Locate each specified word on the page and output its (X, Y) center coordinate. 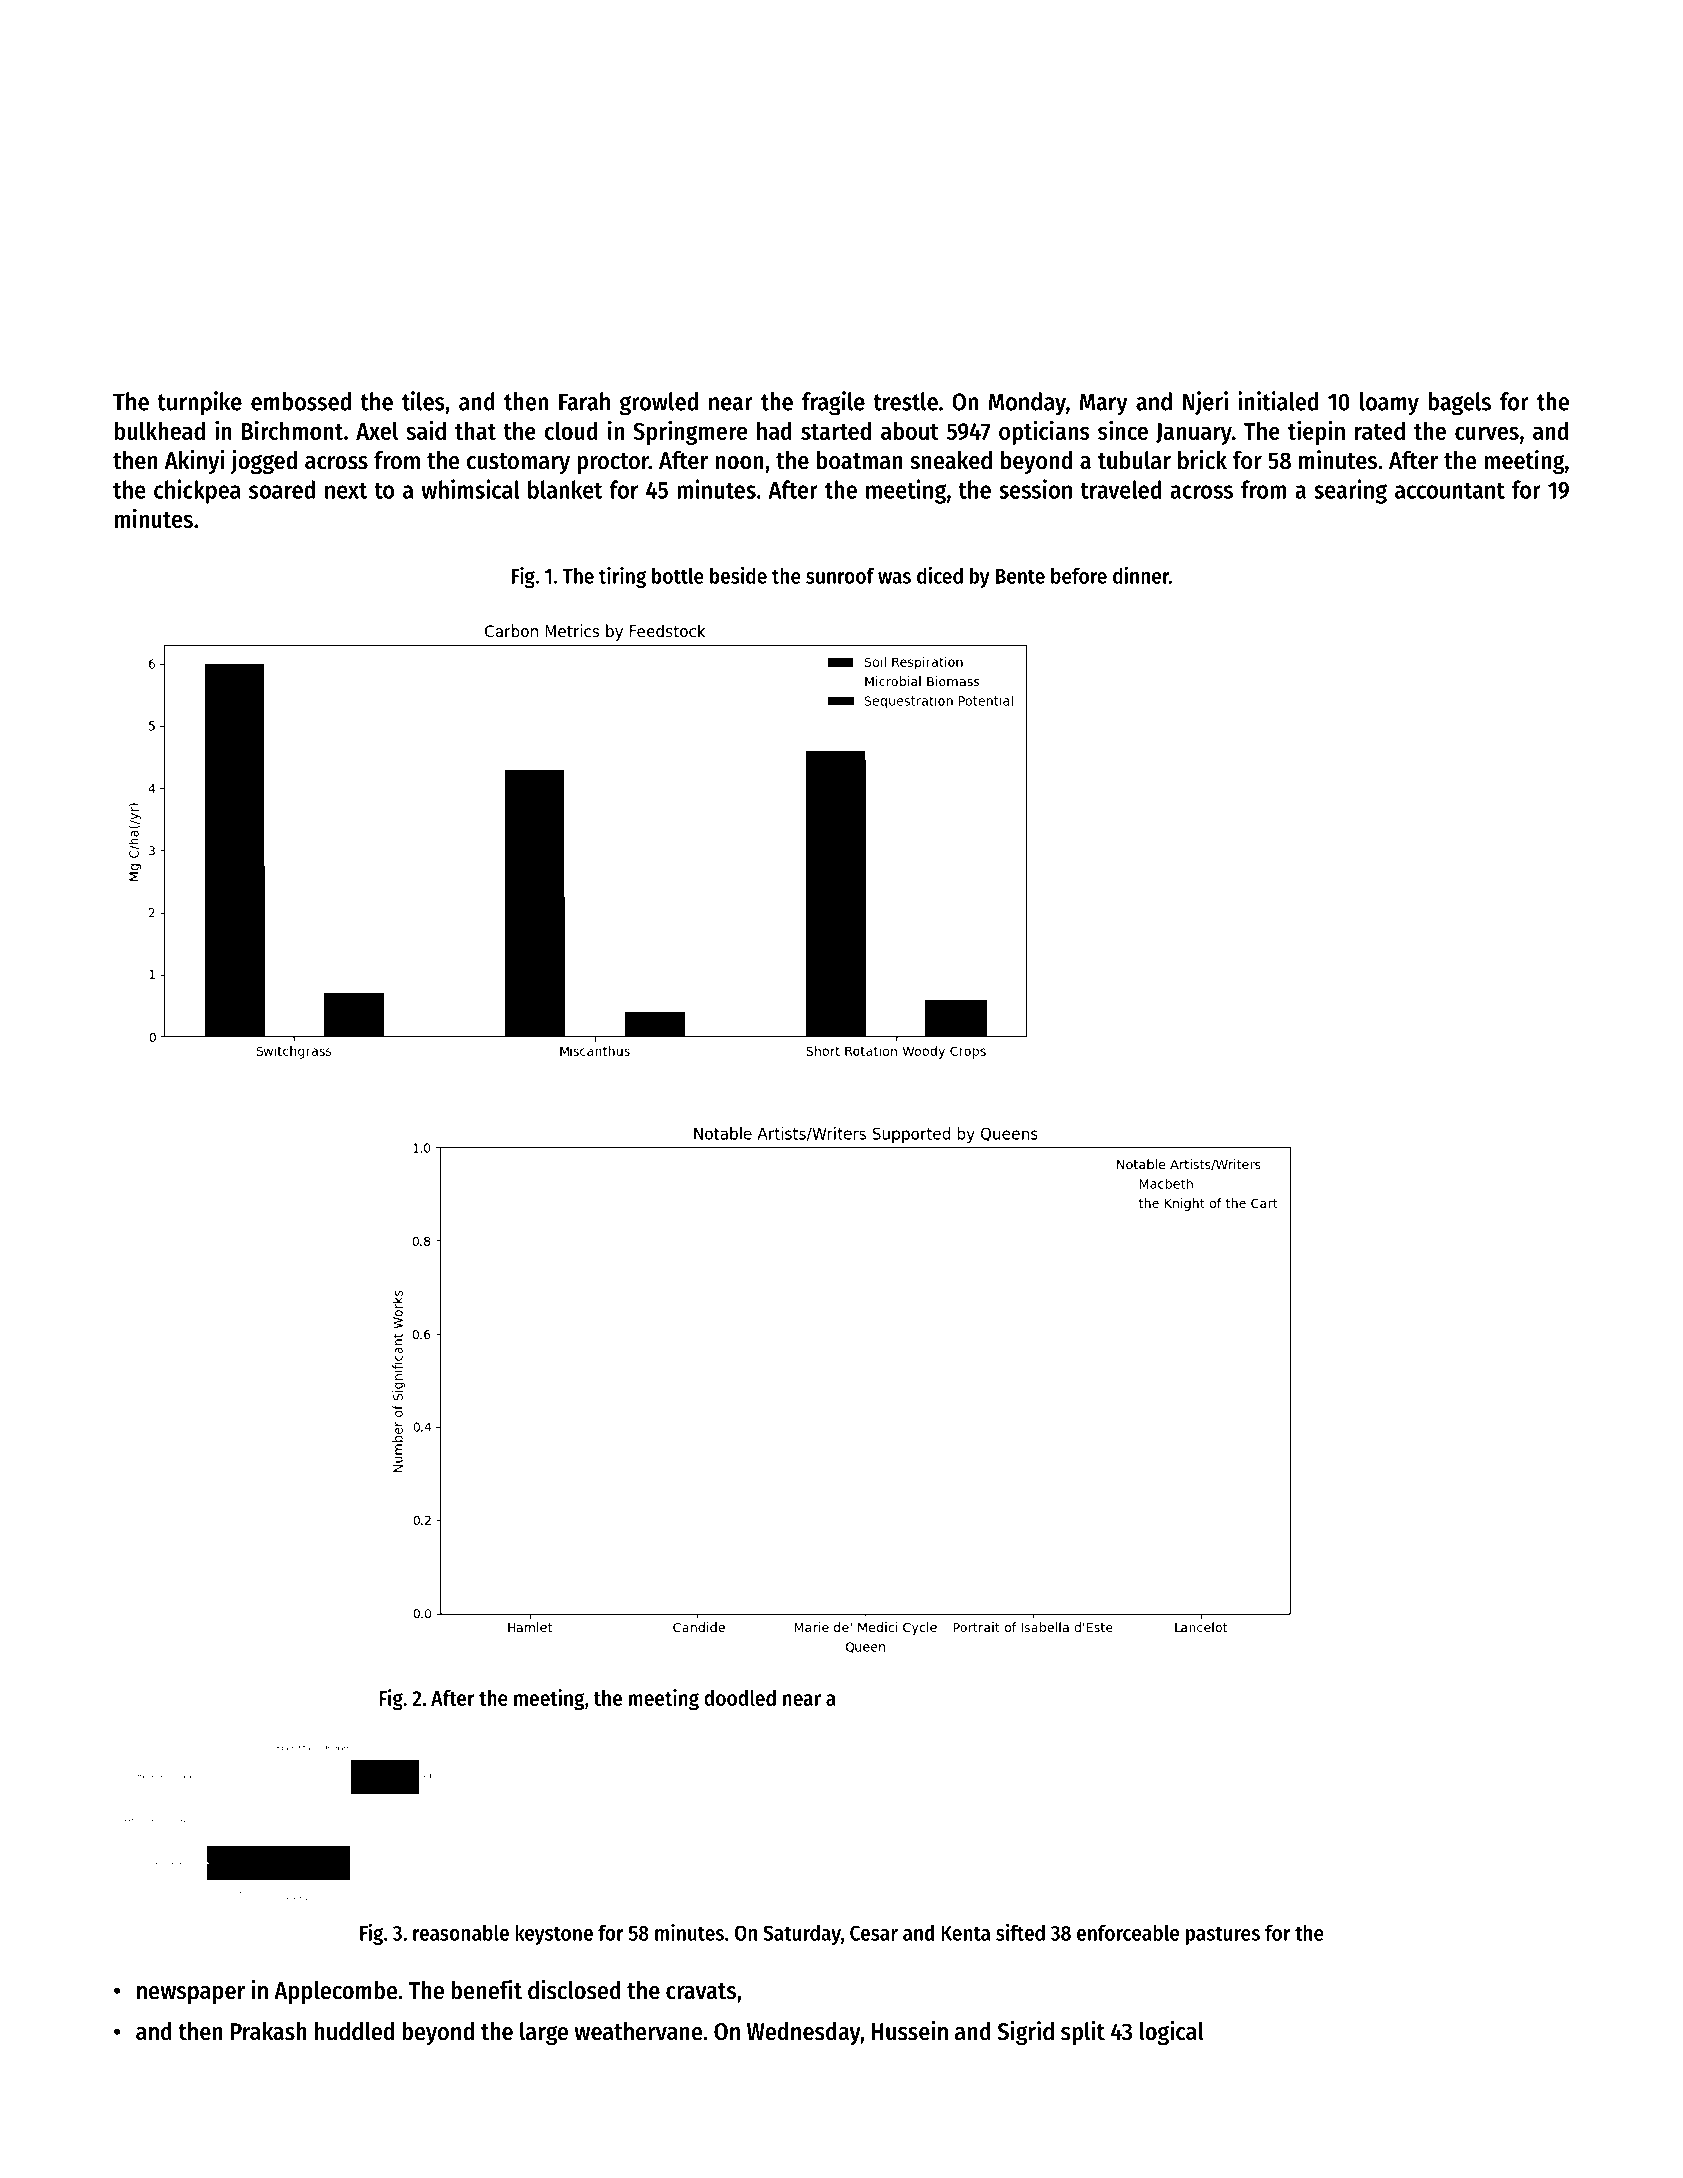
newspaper (191, 1995)
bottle (678, 575)
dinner (1141, 575)
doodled (740, 1698)
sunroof (840, 575)
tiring (622, 577)
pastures (1223, 1935)
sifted (1020, 1932)
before (1079, 575)
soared (282, 489)
